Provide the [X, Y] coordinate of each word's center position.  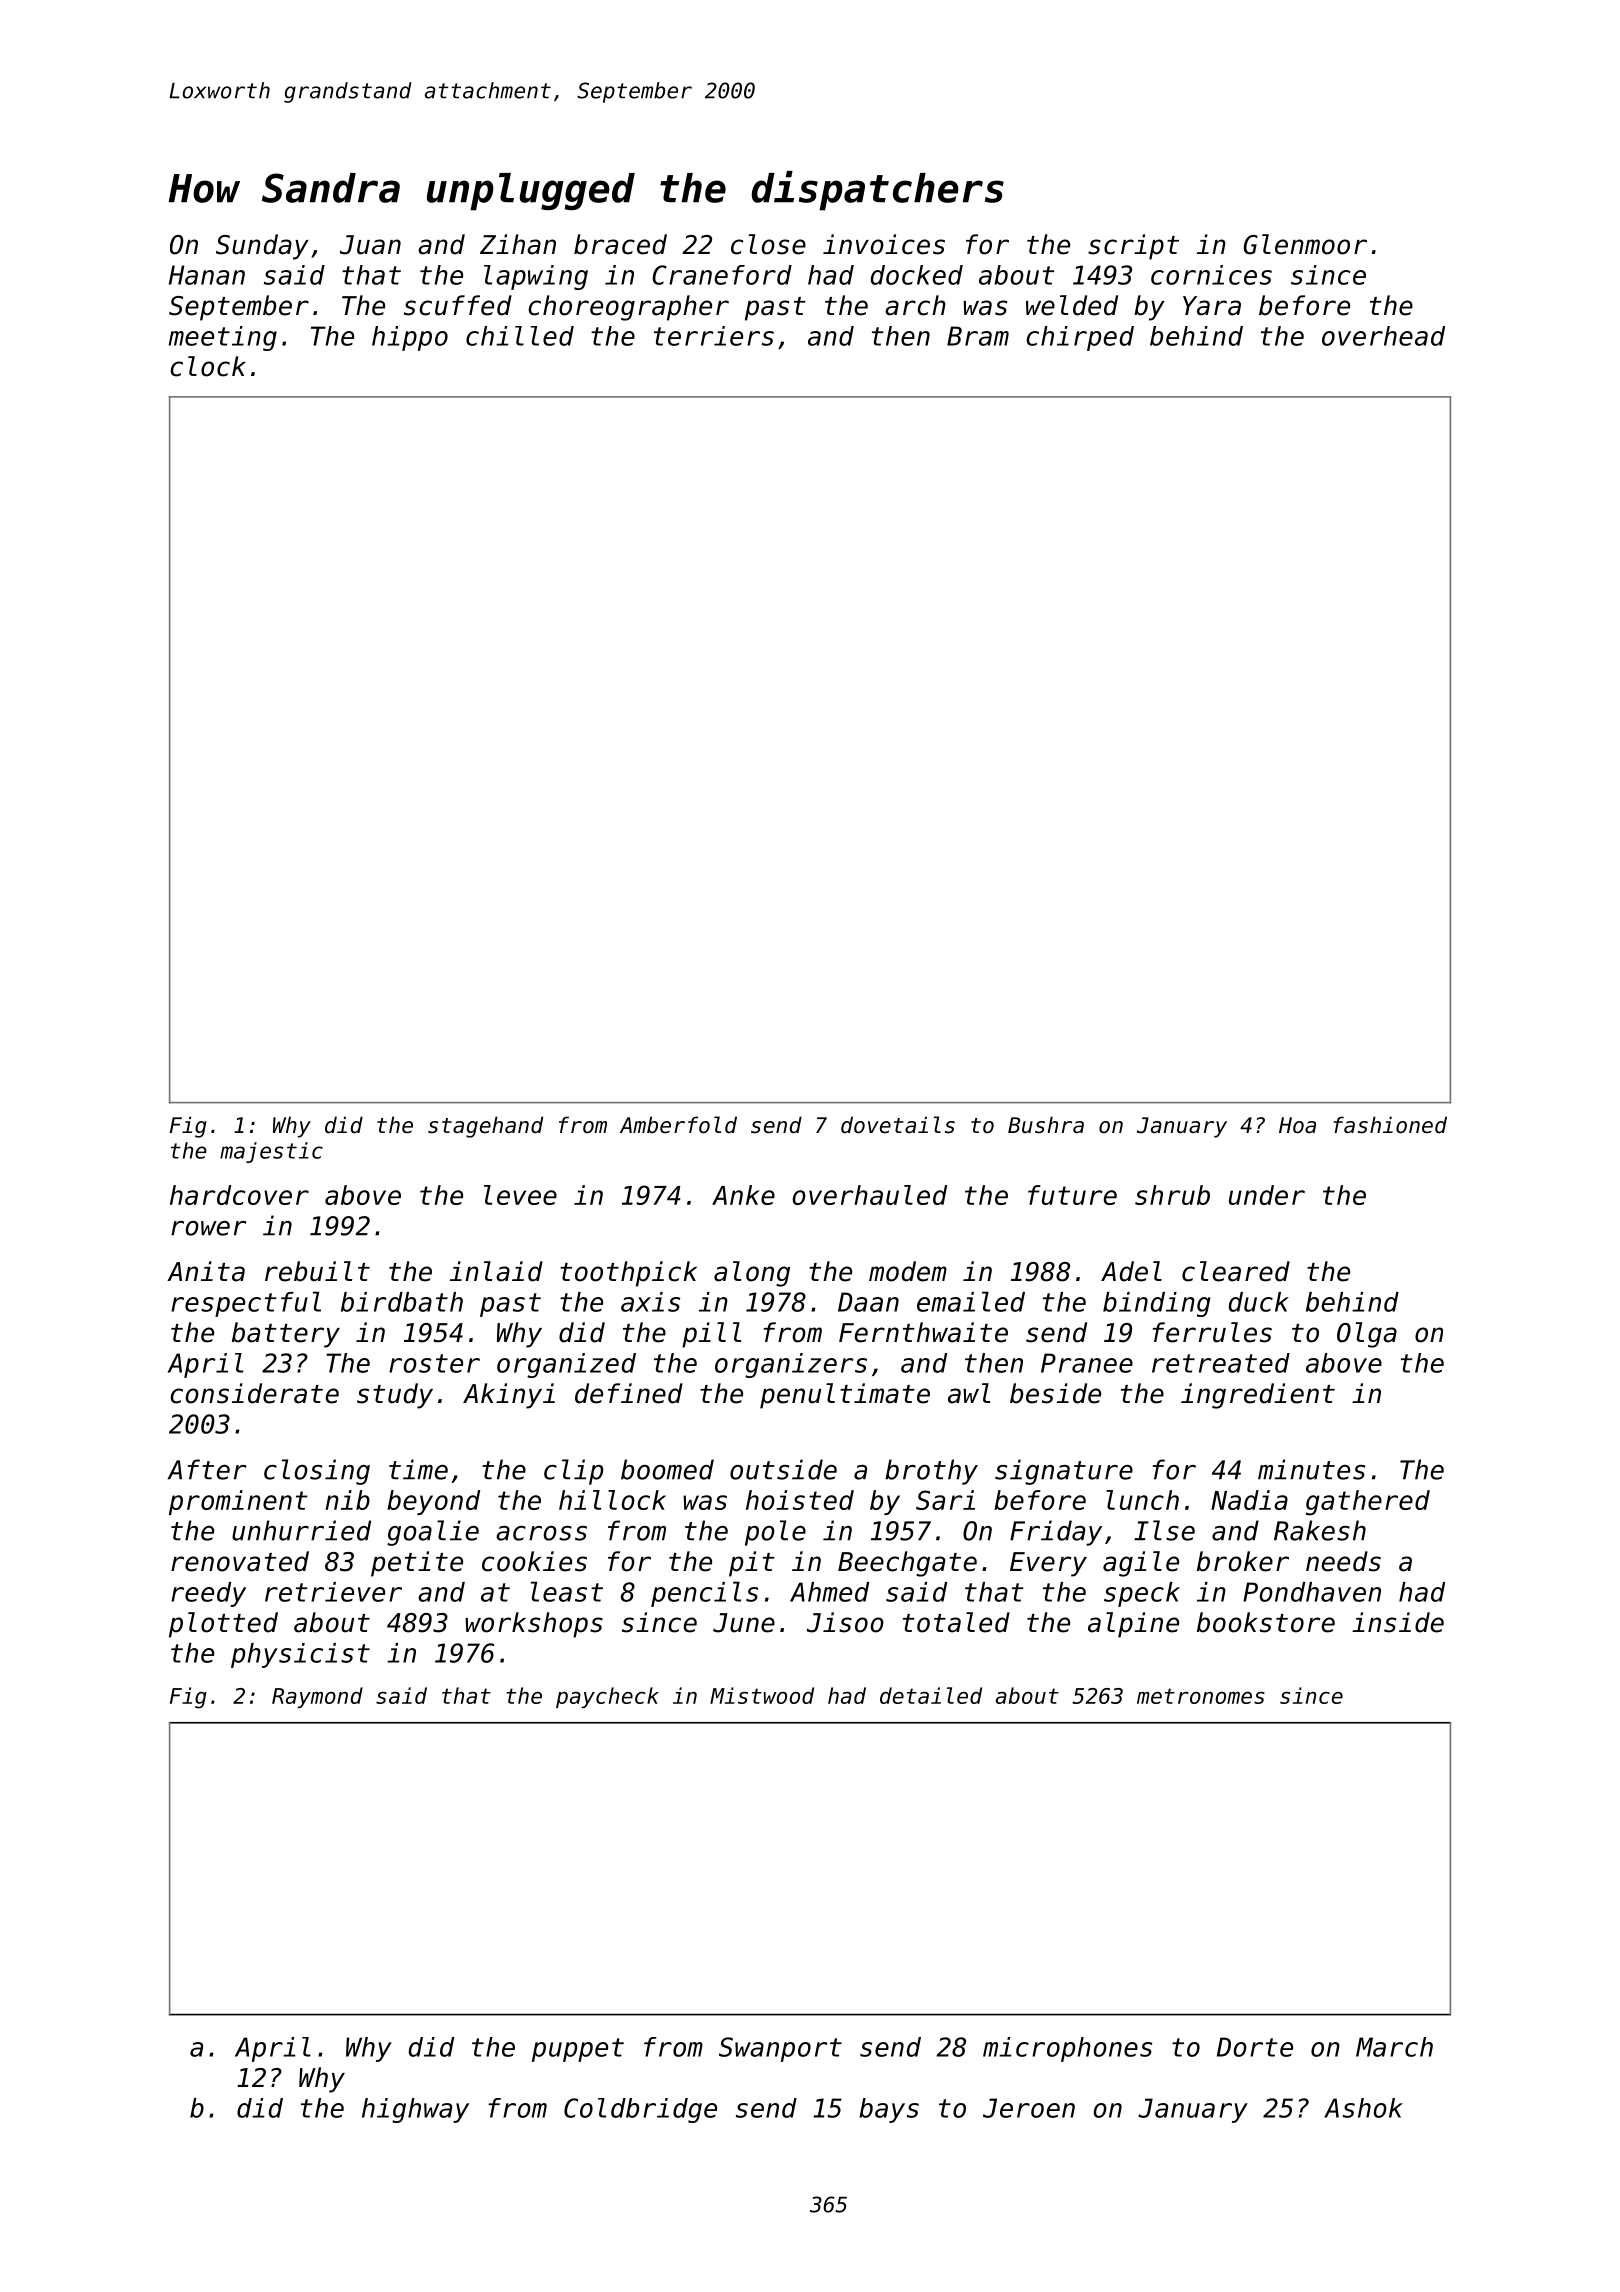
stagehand [485, 1127]
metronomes [1201, 1696]
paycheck [607, 1697]
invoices [884, 244]
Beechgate [907, 1564]
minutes [1311, 1469]
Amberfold [678, 1125]
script [1133, 247]
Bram [978, 336]
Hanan [207, 275]
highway [415, 2110]
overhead [1383, 336]
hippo [410, 338]
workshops [534, 1625]
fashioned [1390, 1125]
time [418, 1469]
